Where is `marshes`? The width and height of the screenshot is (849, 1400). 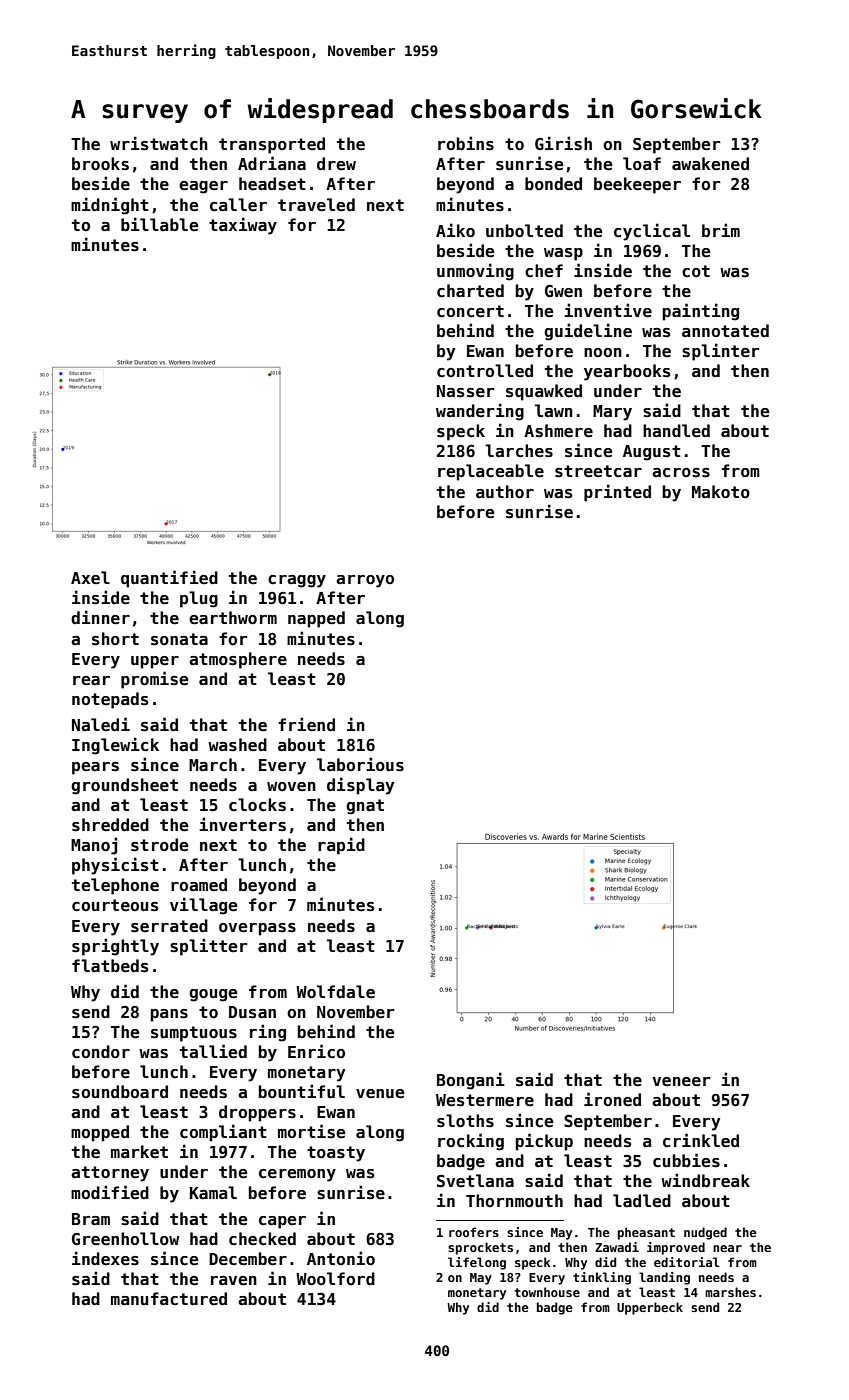
marshes is located at coordinates (730, 1292).
